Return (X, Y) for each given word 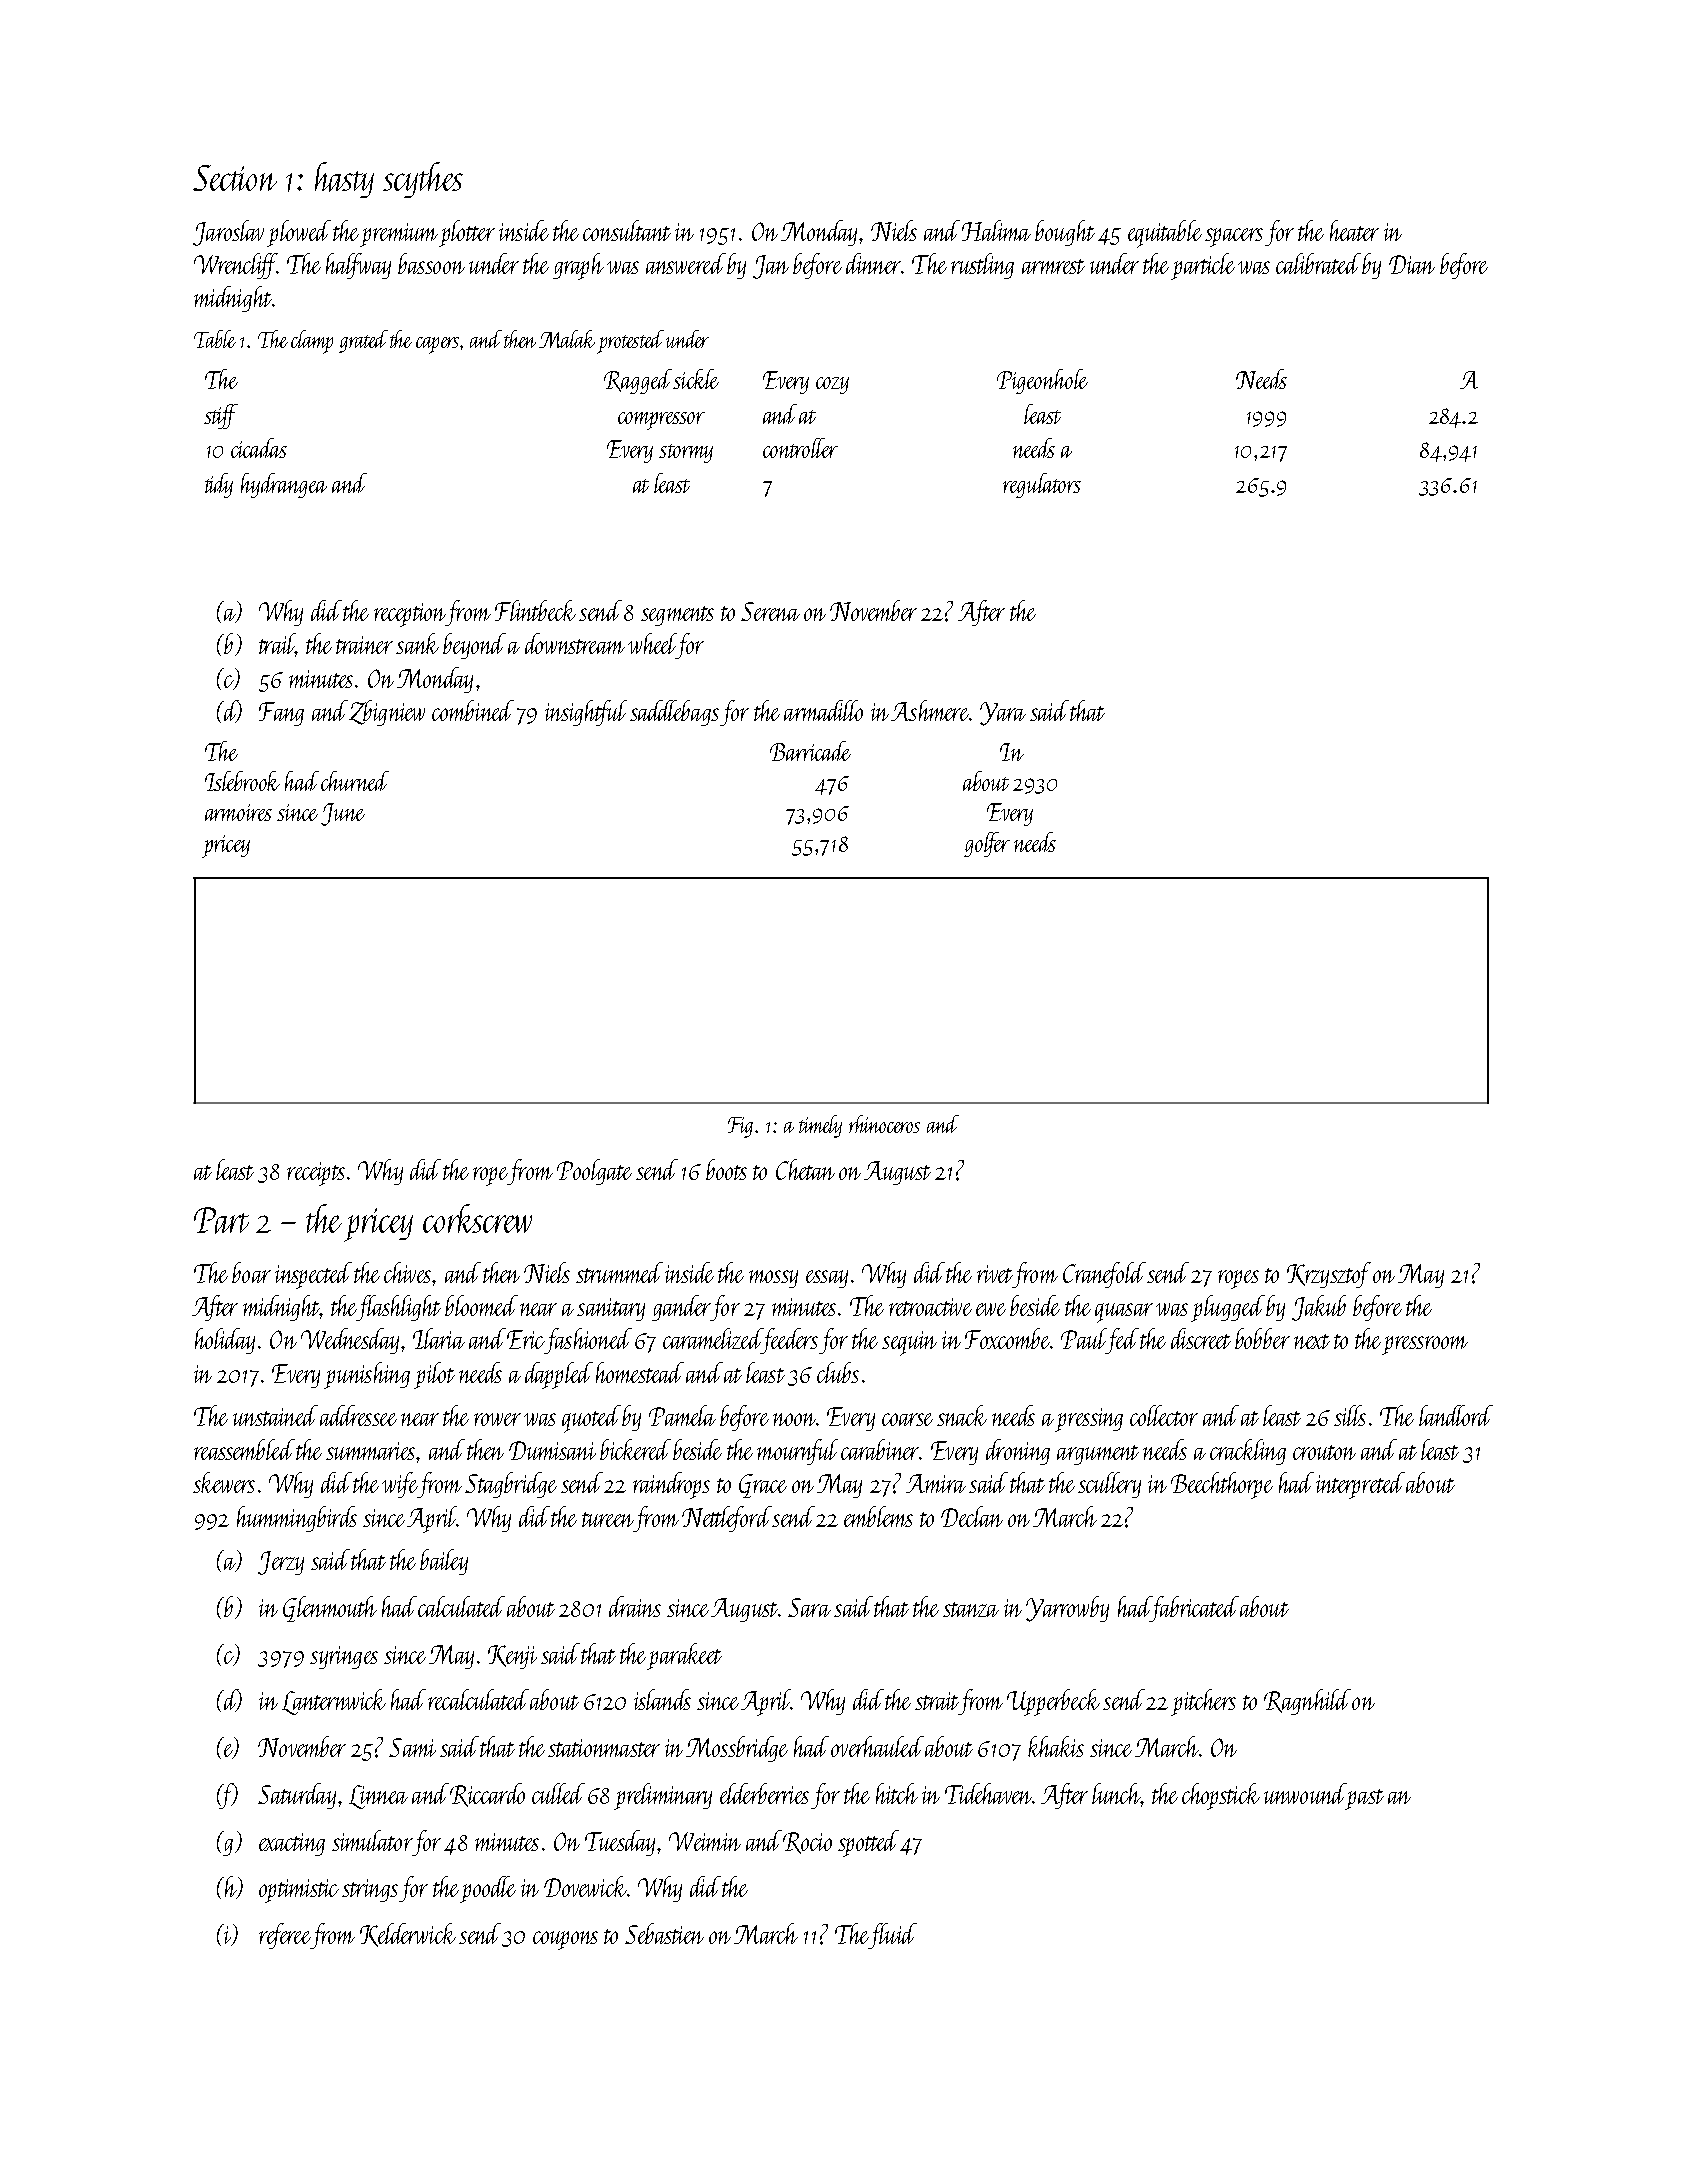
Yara (1003, 714)
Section (235, 178)
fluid (893, 1936)
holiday (225, 1341)
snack (962, 1415)
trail (277, 645)
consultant (627, 230)
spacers (1234, 237)
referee (285, 1936)
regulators (1042, 485)
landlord (1456, 1415)
